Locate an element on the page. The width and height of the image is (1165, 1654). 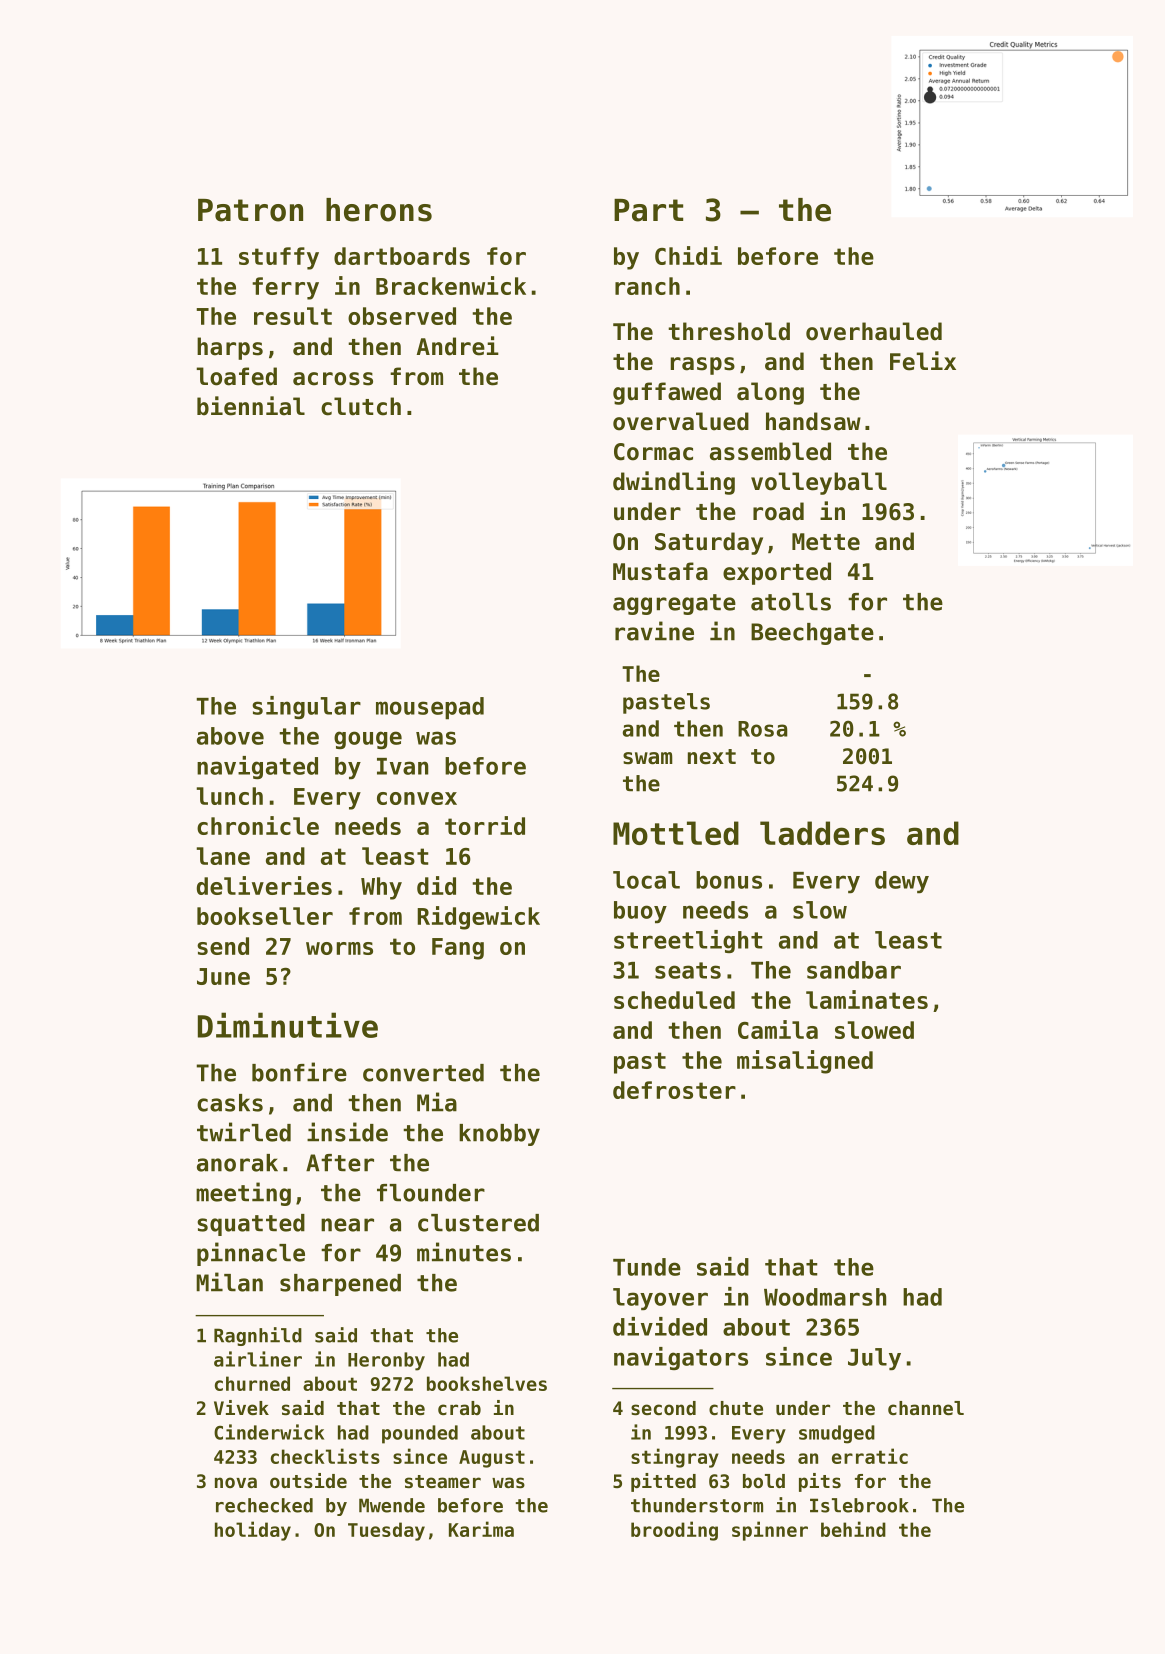
Mette is located at coordinates (826, 542).
